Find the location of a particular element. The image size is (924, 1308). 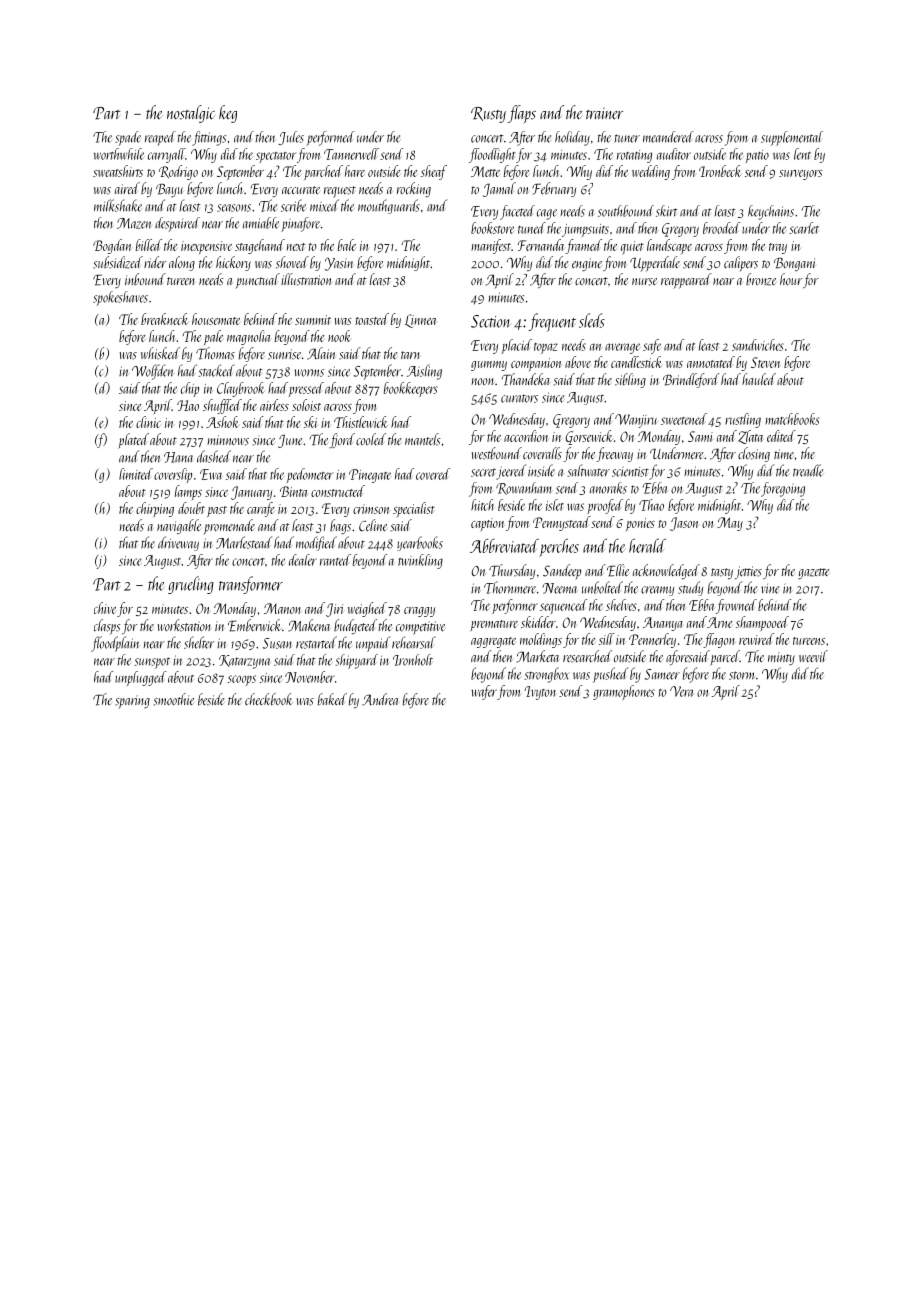

keg is located at coordinates (228, 114).
